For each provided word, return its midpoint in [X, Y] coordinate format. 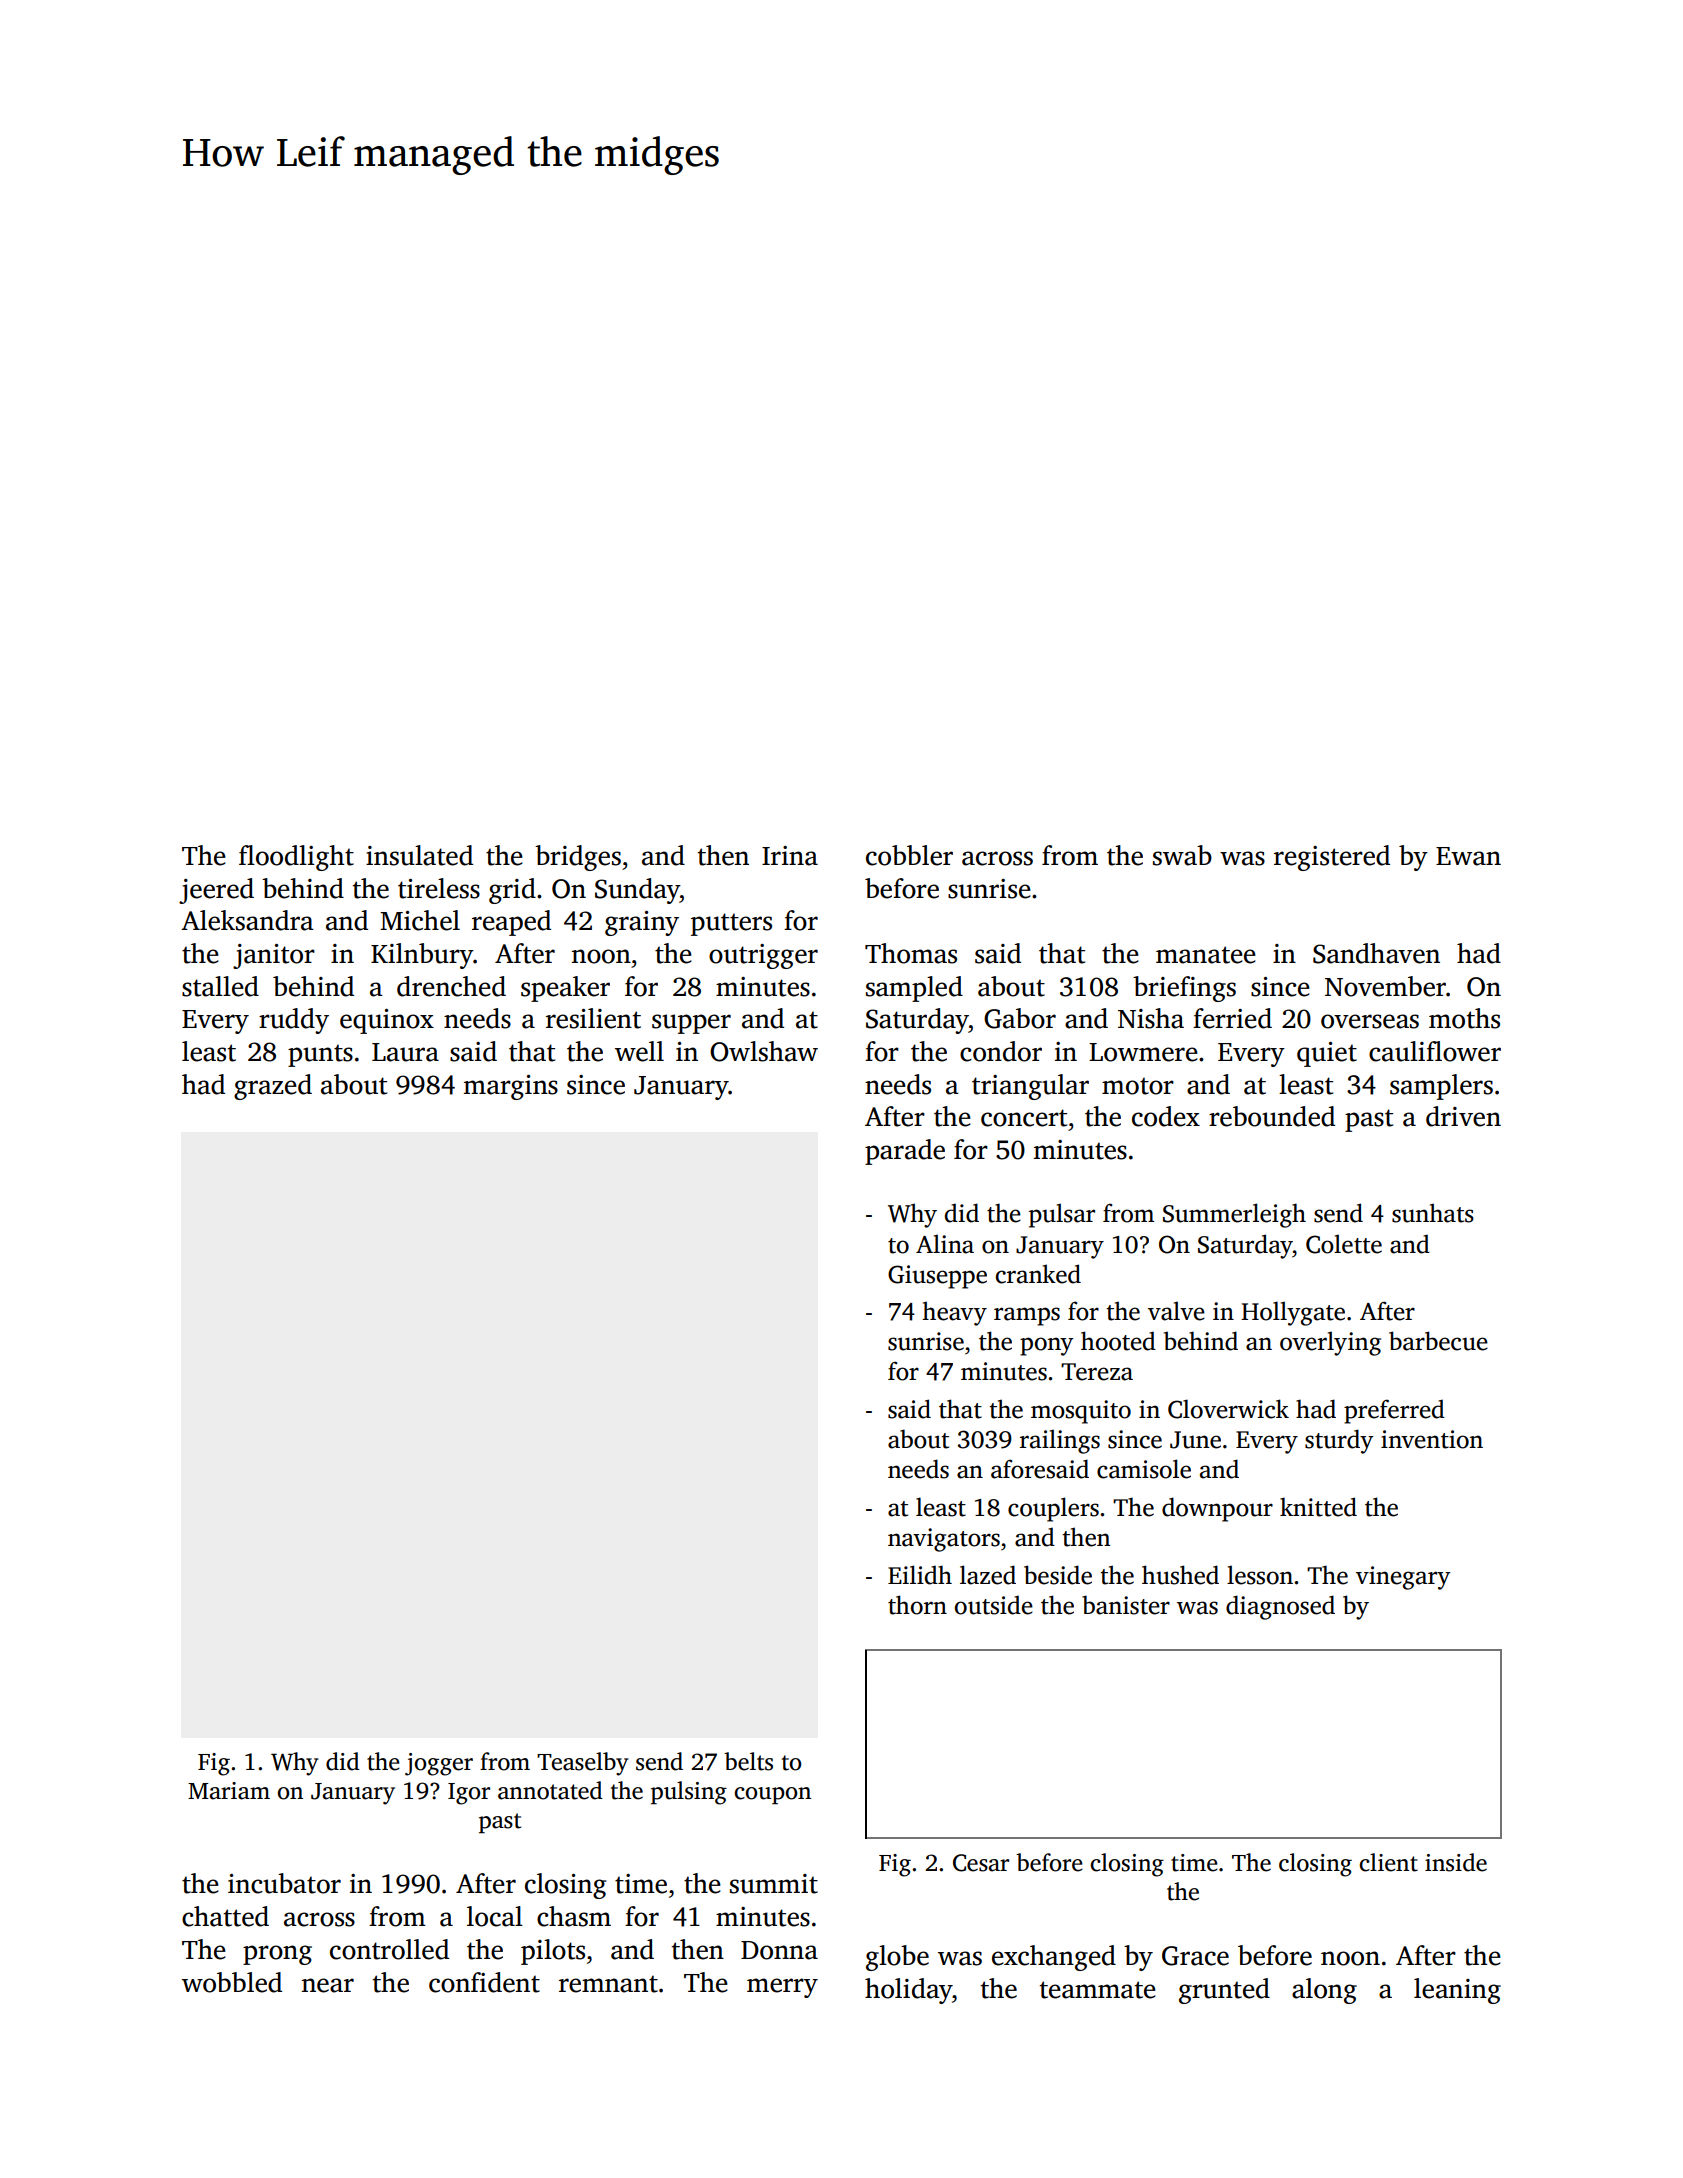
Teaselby [583, 1764]
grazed [273, 1087]
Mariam [229, 1791]
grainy [642, 923]
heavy [955, 1313]
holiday [908, 1991]
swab [1182, 855]
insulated [419, 855]
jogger [439, 1764]
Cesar [981, 1863]
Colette [1344, 1244]
